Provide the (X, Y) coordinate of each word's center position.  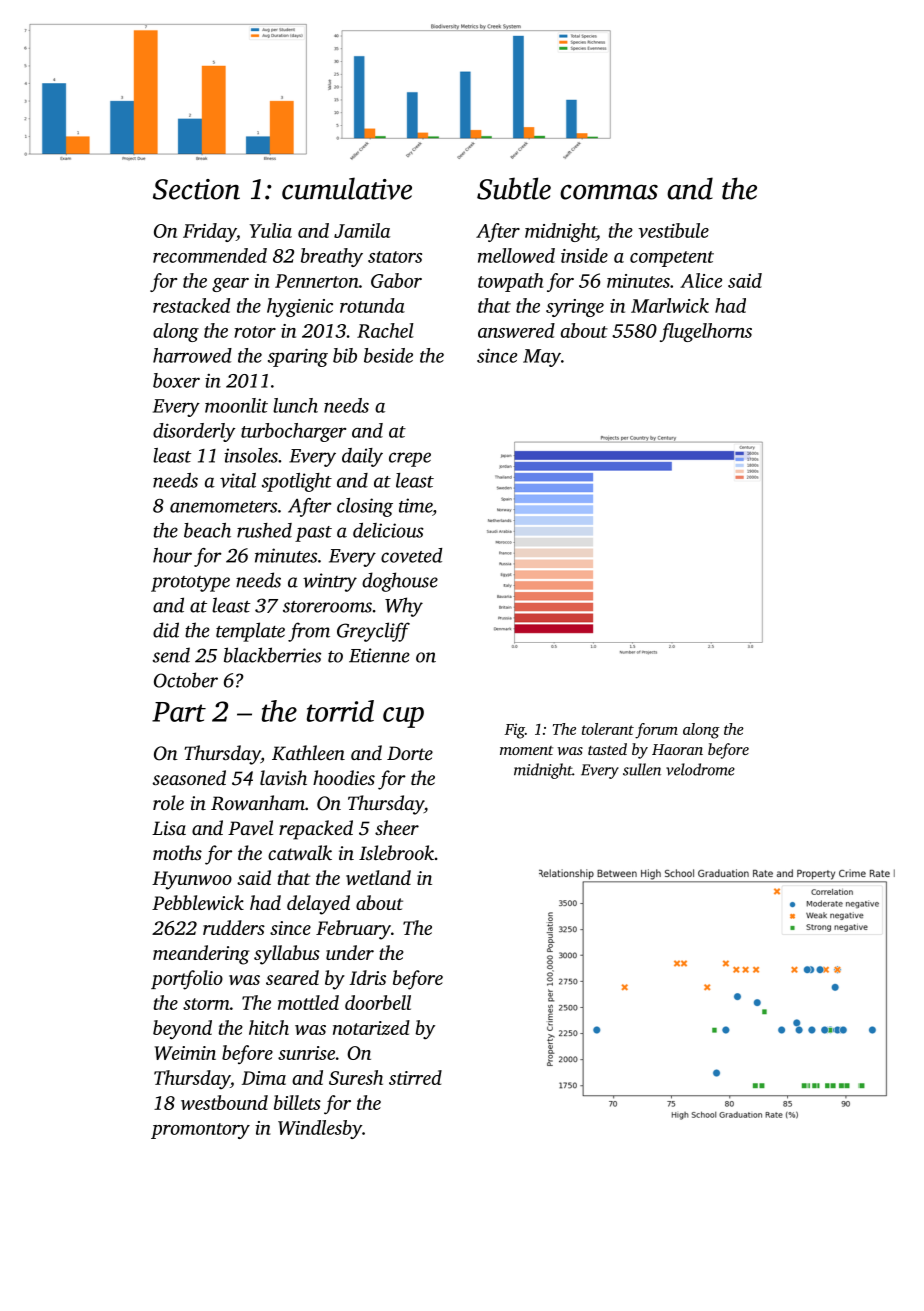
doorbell (378, 1002)
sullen (642, 769)
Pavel (250, 827)
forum (656, 731)
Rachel (385, 330)
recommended (210, 255)
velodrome (700, 769)
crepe (410, 459)
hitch (269, 1027)
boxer (176, 380)
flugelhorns (706, 332)
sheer (397, 827)
